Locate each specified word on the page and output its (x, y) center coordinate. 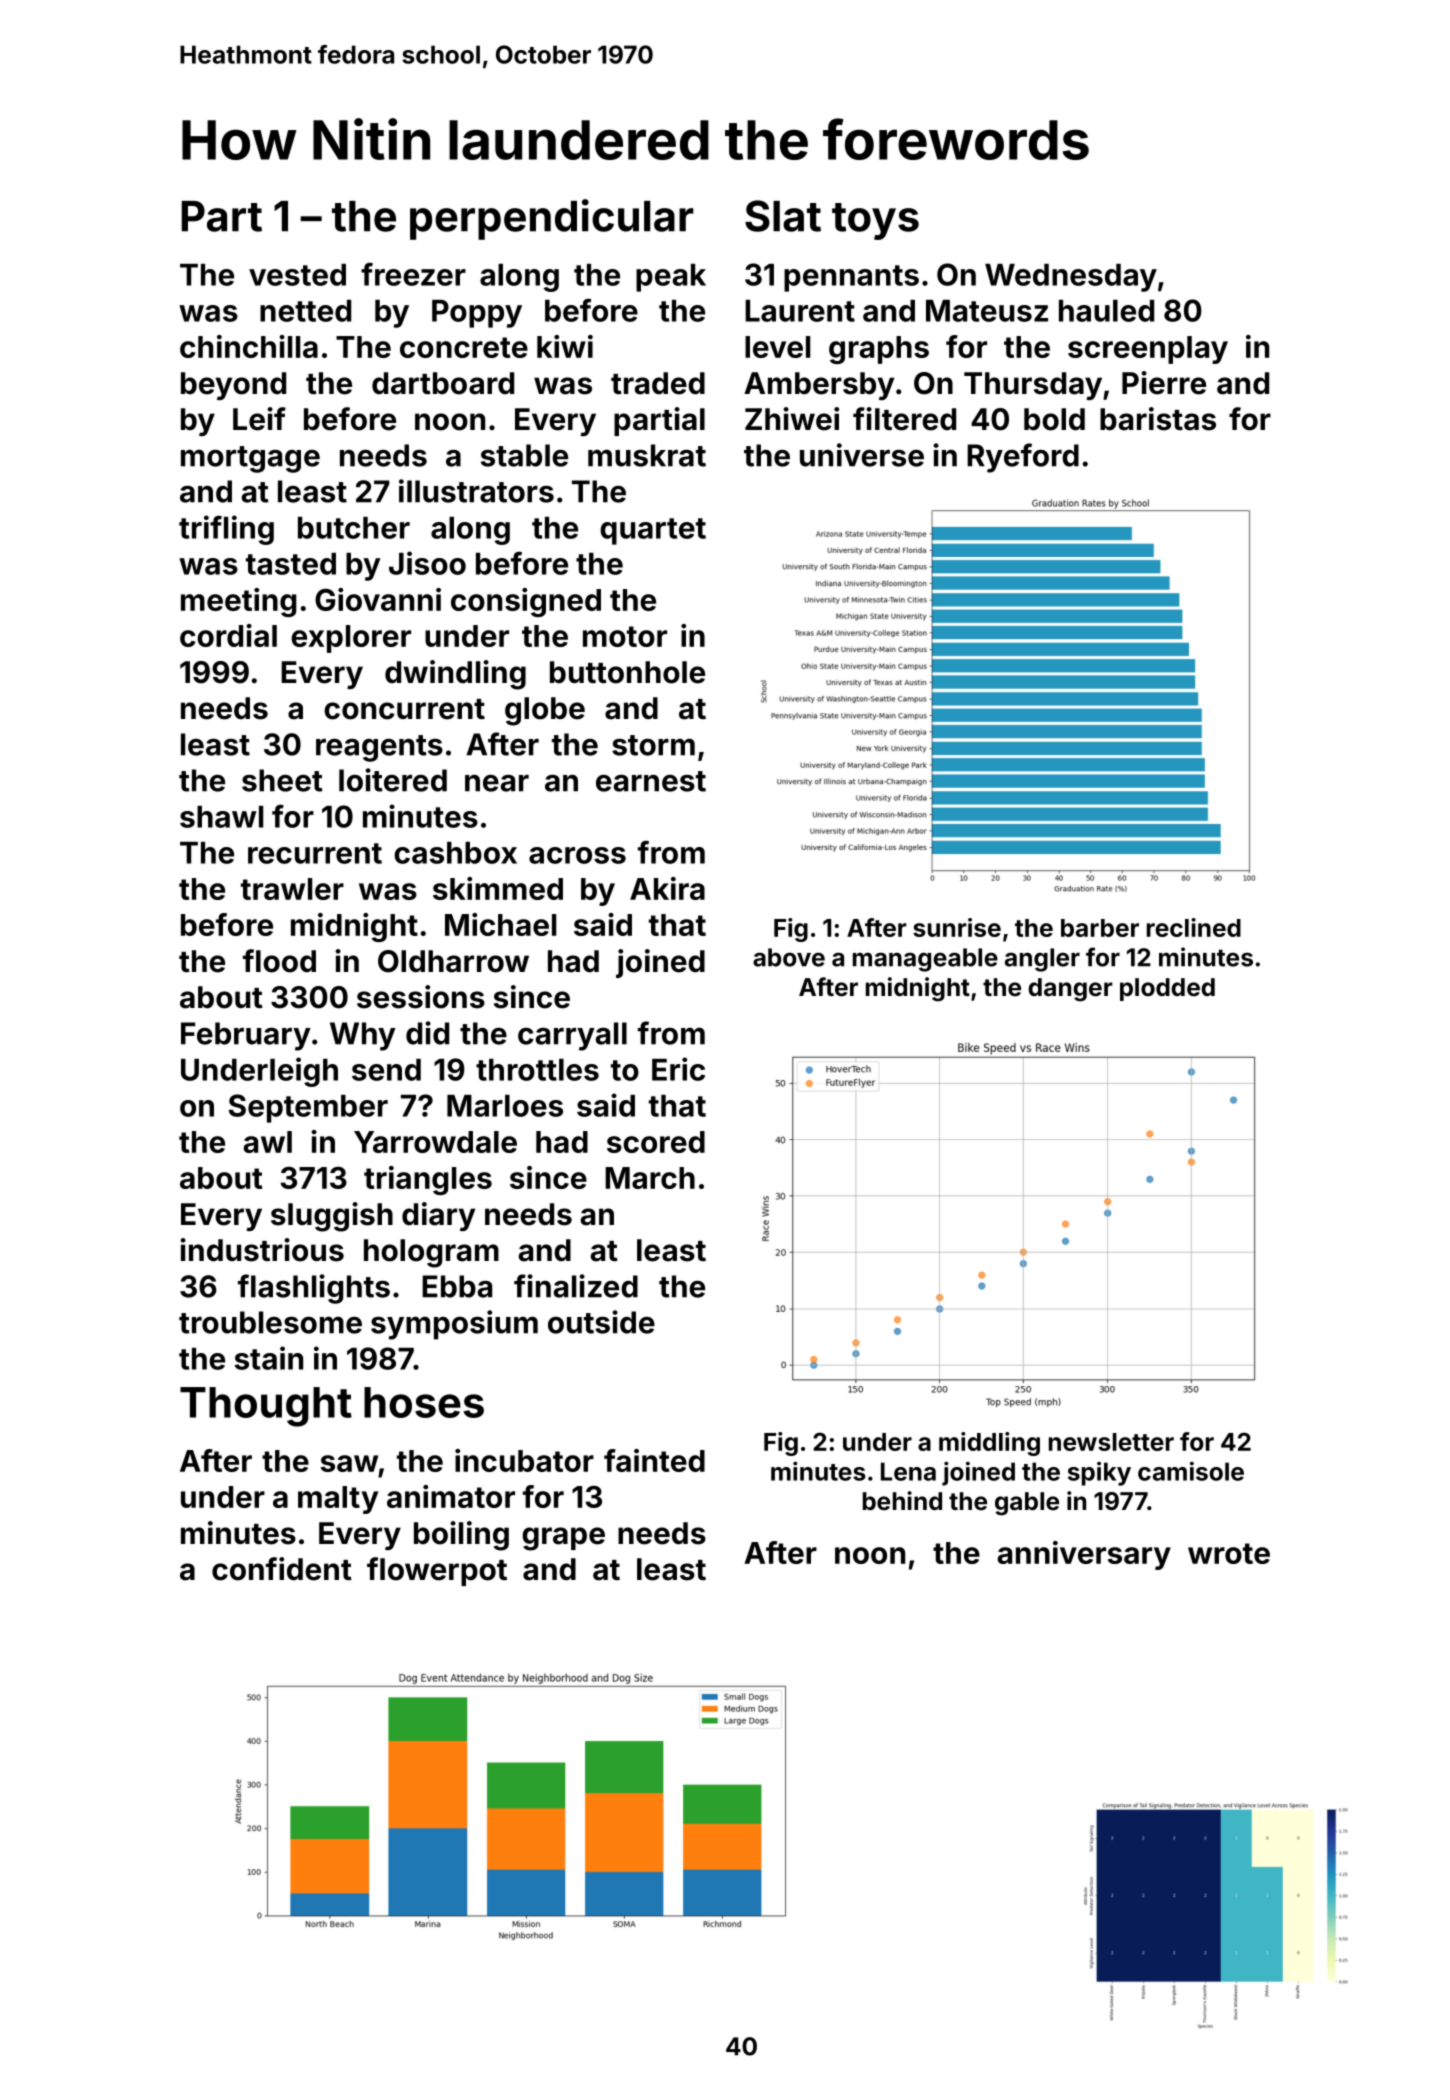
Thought (266, 1407)
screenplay (1148, 350)
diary (438, 1216)
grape (563, 1539)
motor (625, 636)
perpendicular (552, 219)
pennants (851, 278)
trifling (226, 530)
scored (656, 1142)
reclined (1194, 927)
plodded (1167, 989)
